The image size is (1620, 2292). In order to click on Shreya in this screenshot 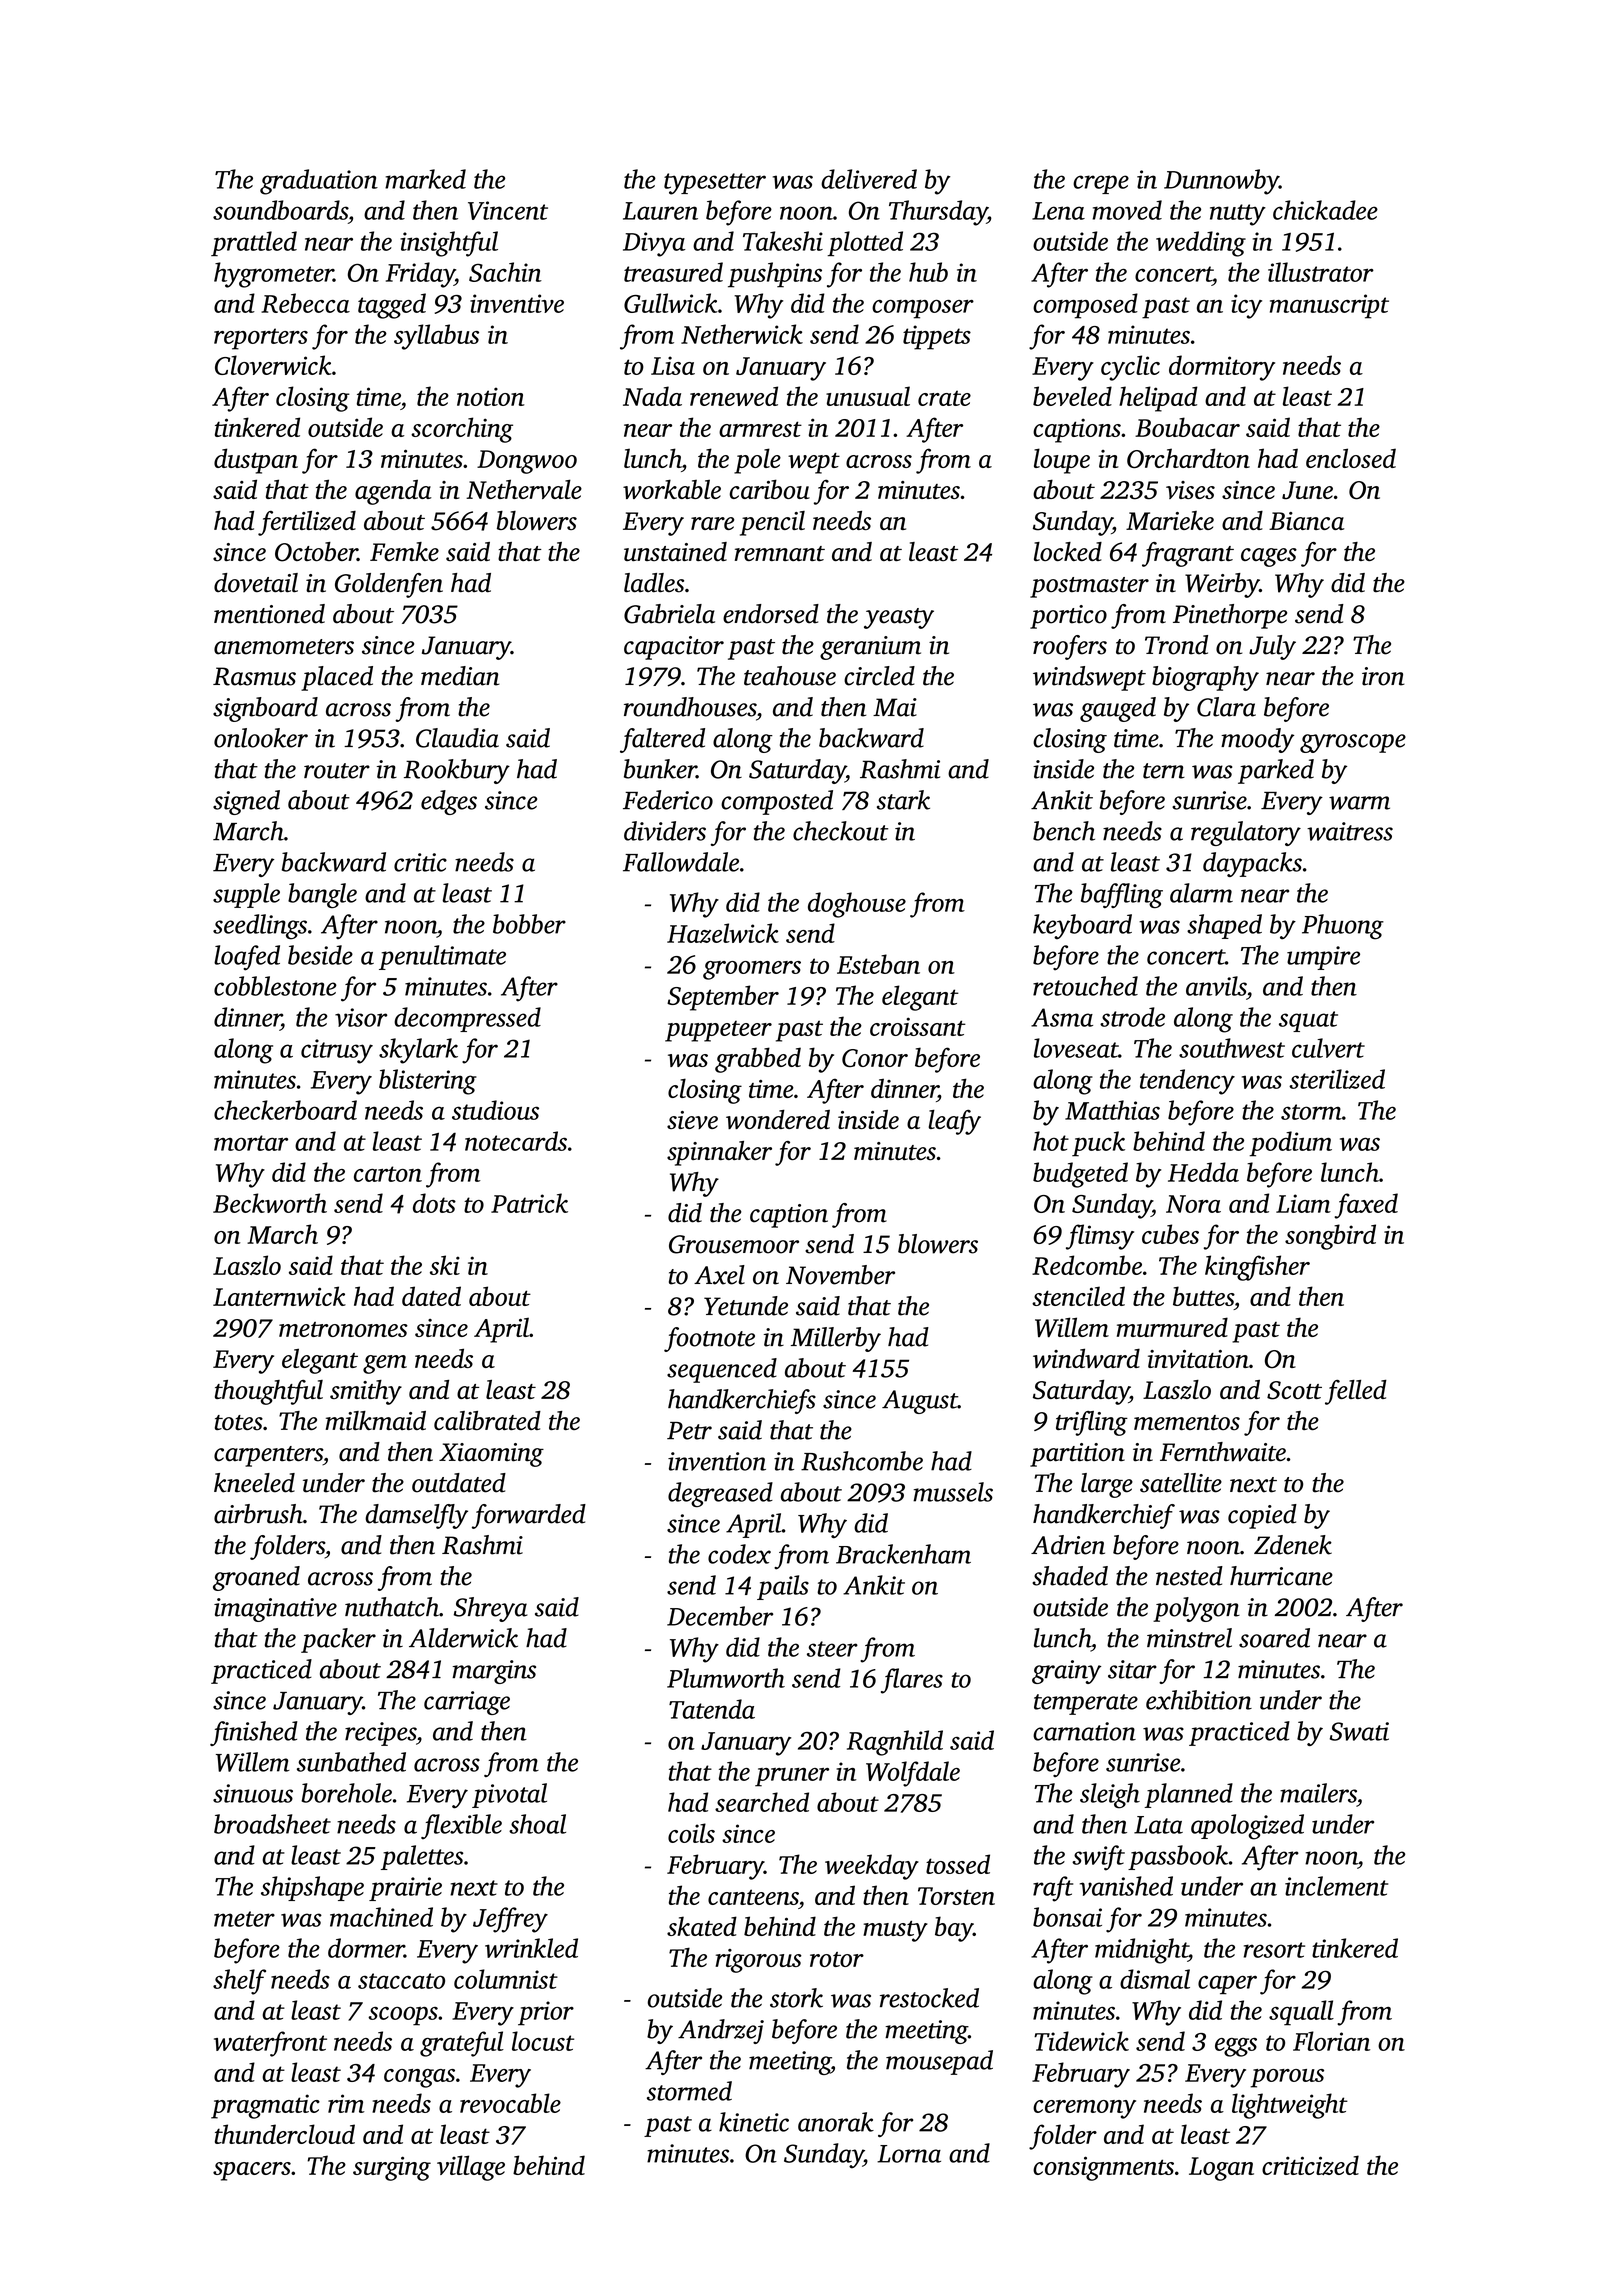, I will do `click(490, 1609)`.
